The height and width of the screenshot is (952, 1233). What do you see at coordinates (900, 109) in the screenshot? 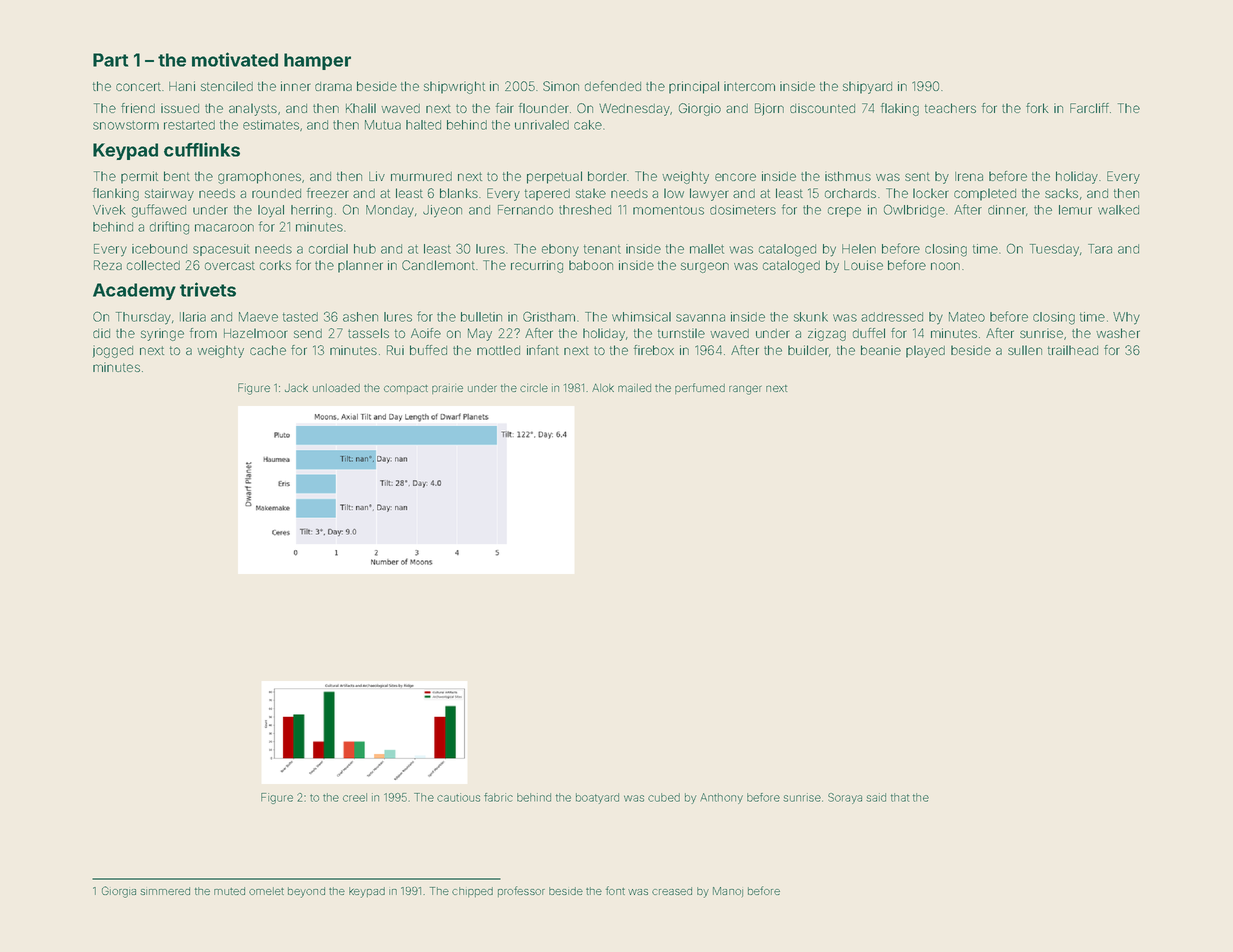
I see `flaking` at bounding box center [900, 109].
